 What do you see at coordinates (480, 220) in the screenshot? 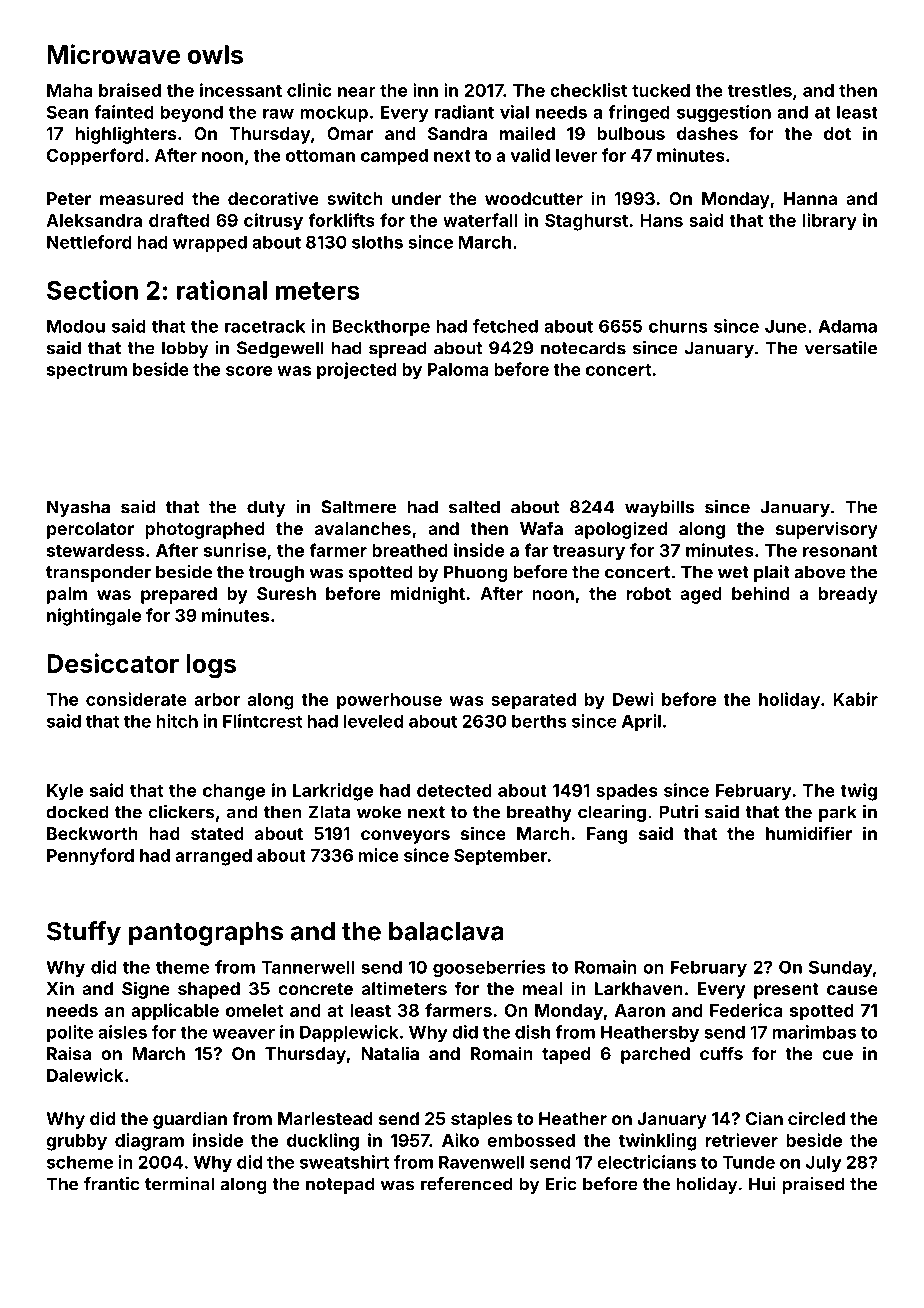
I see `waterfall` at bounding box center [480, 220].
